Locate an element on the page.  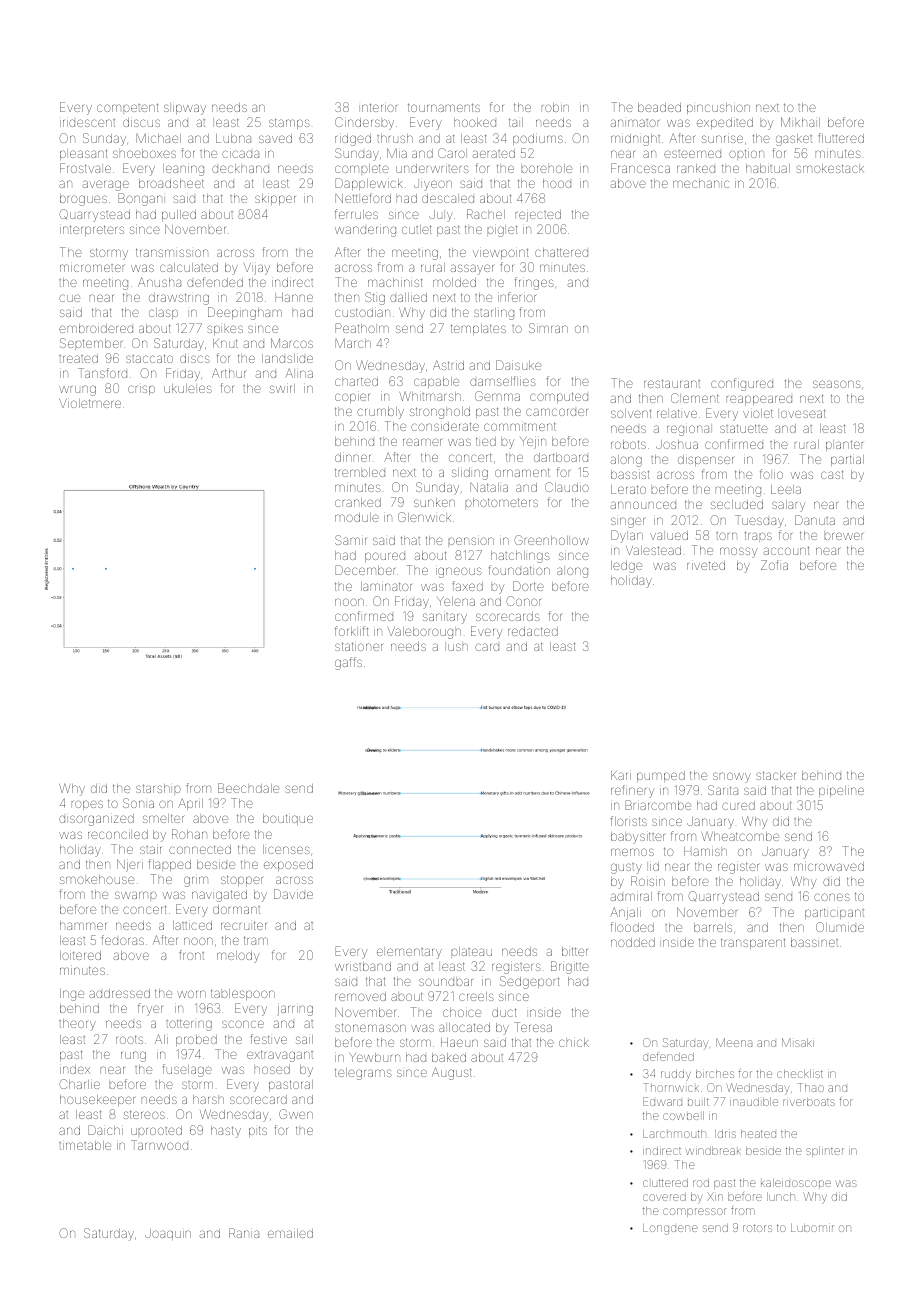
stronghold is located at coordinates (440, 413).
